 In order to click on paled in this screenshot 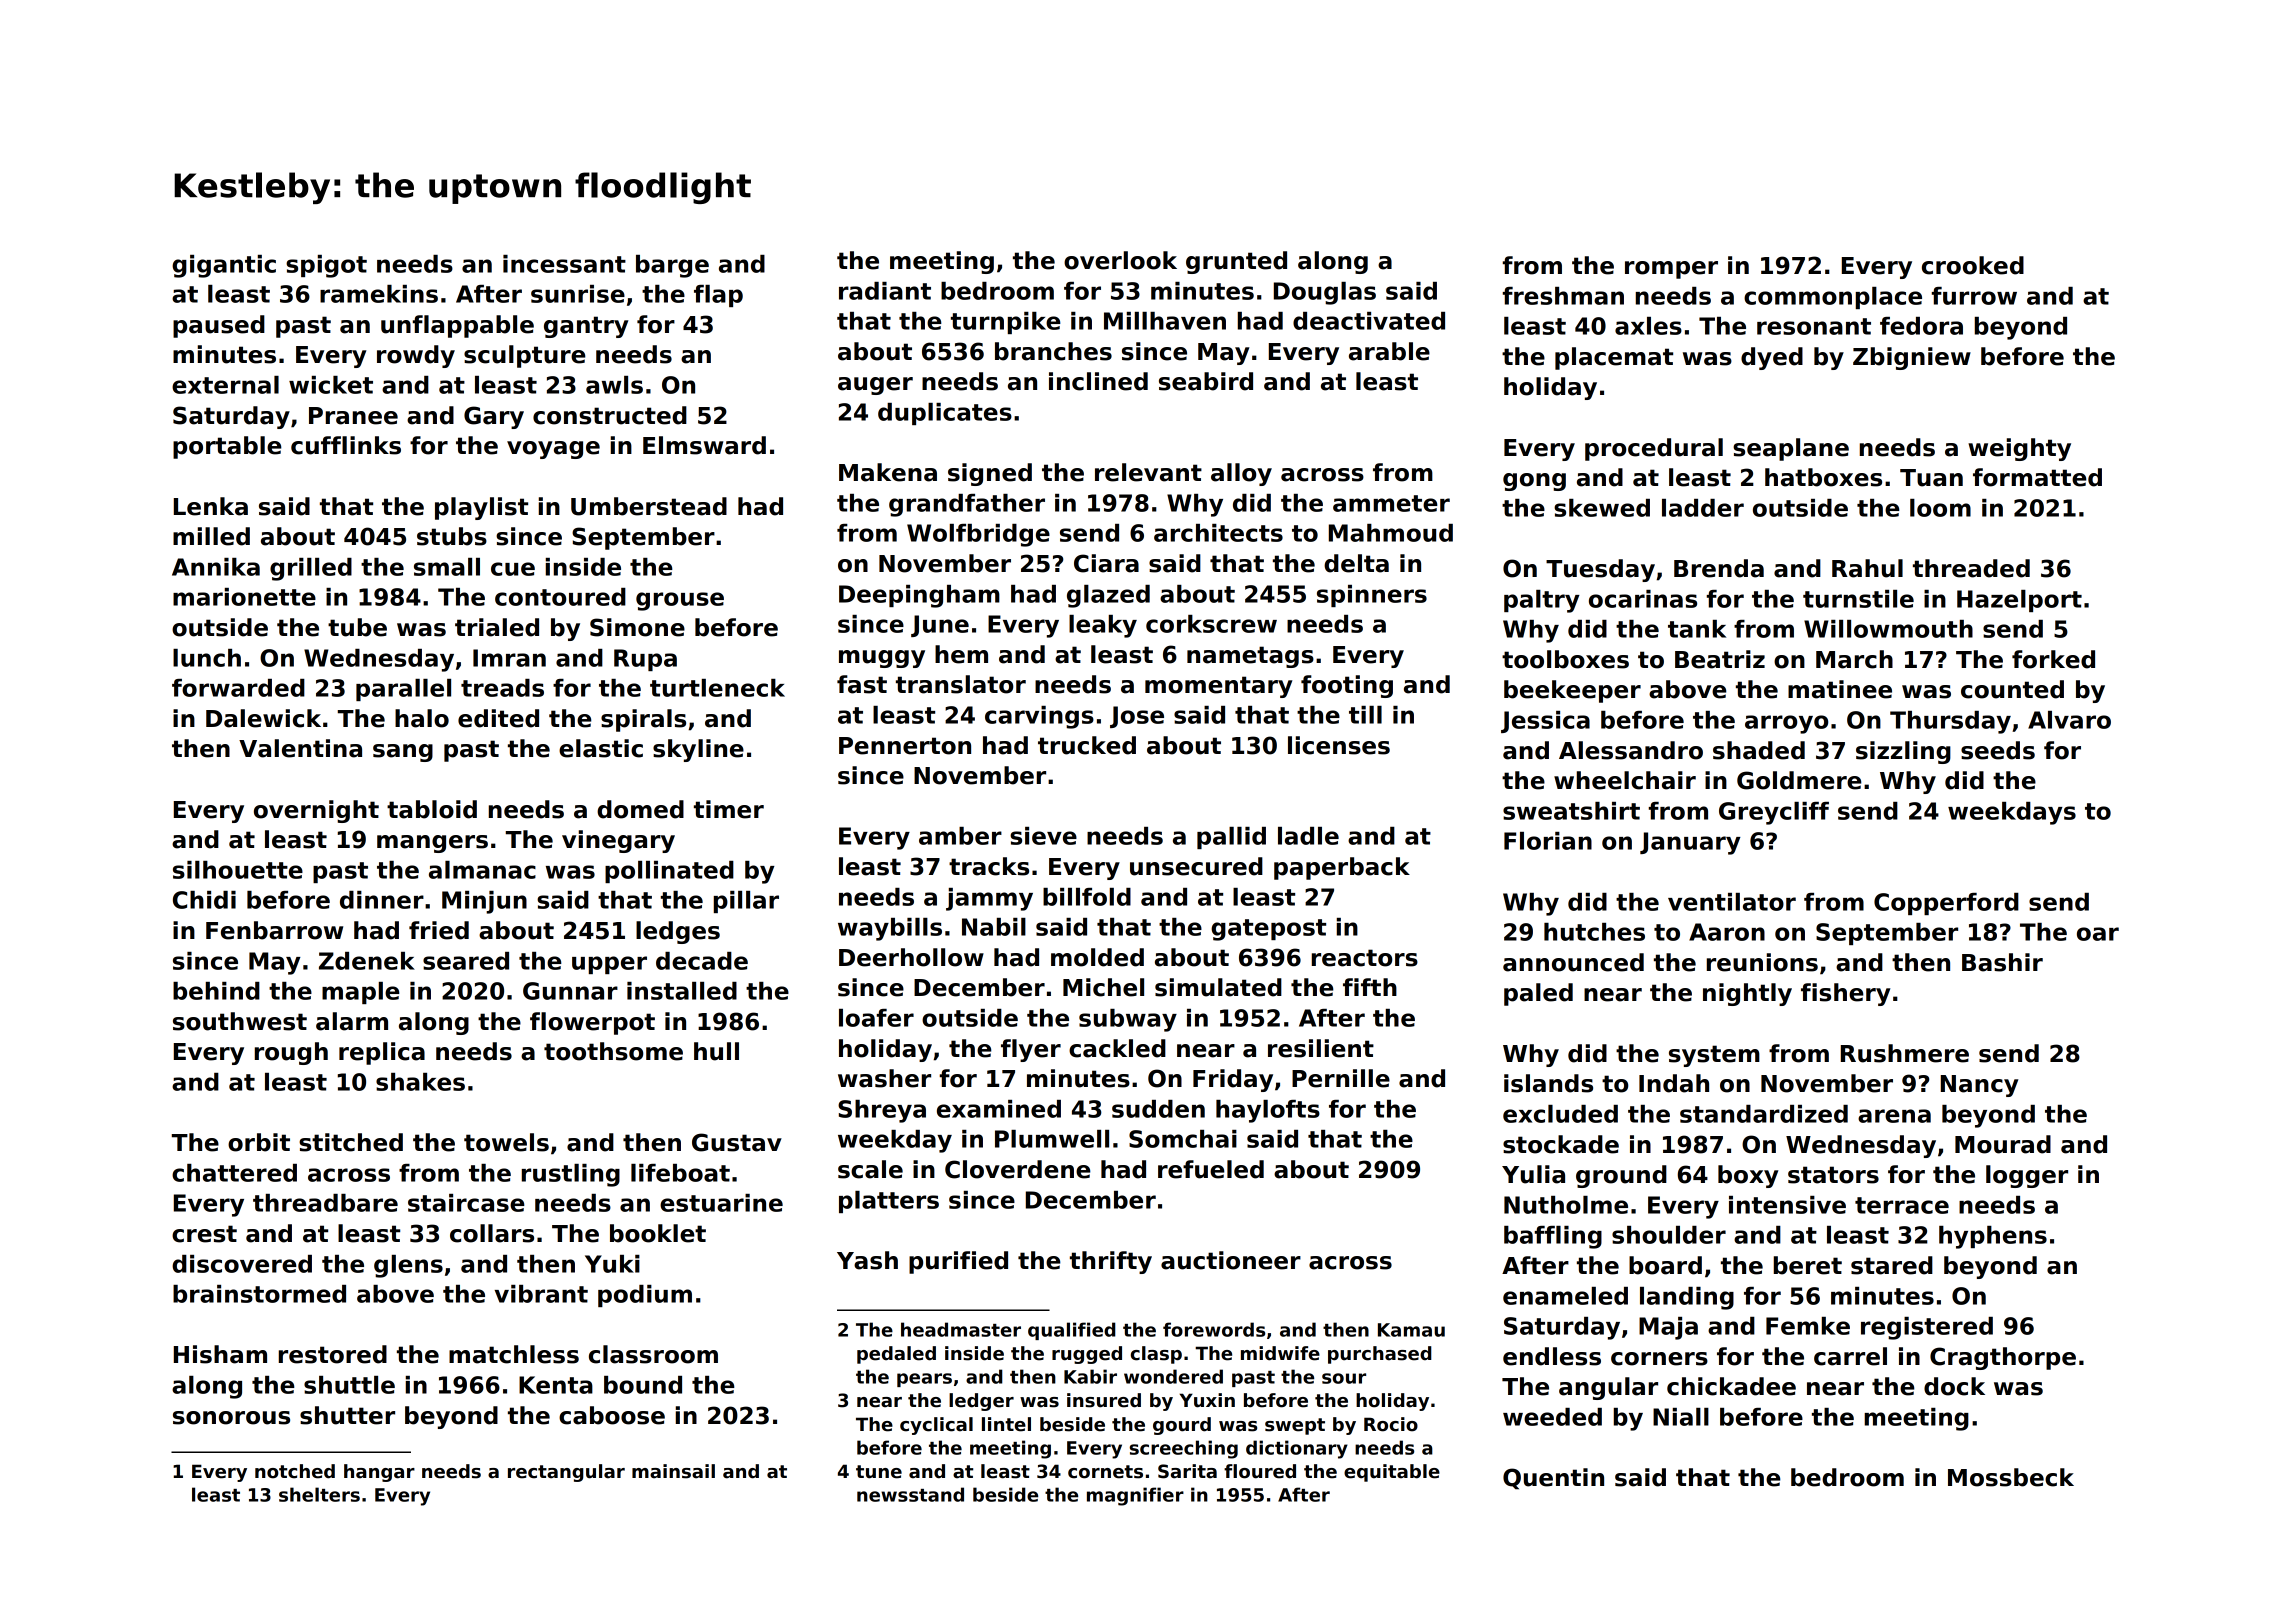, I will do `click(1538, 994)`.
